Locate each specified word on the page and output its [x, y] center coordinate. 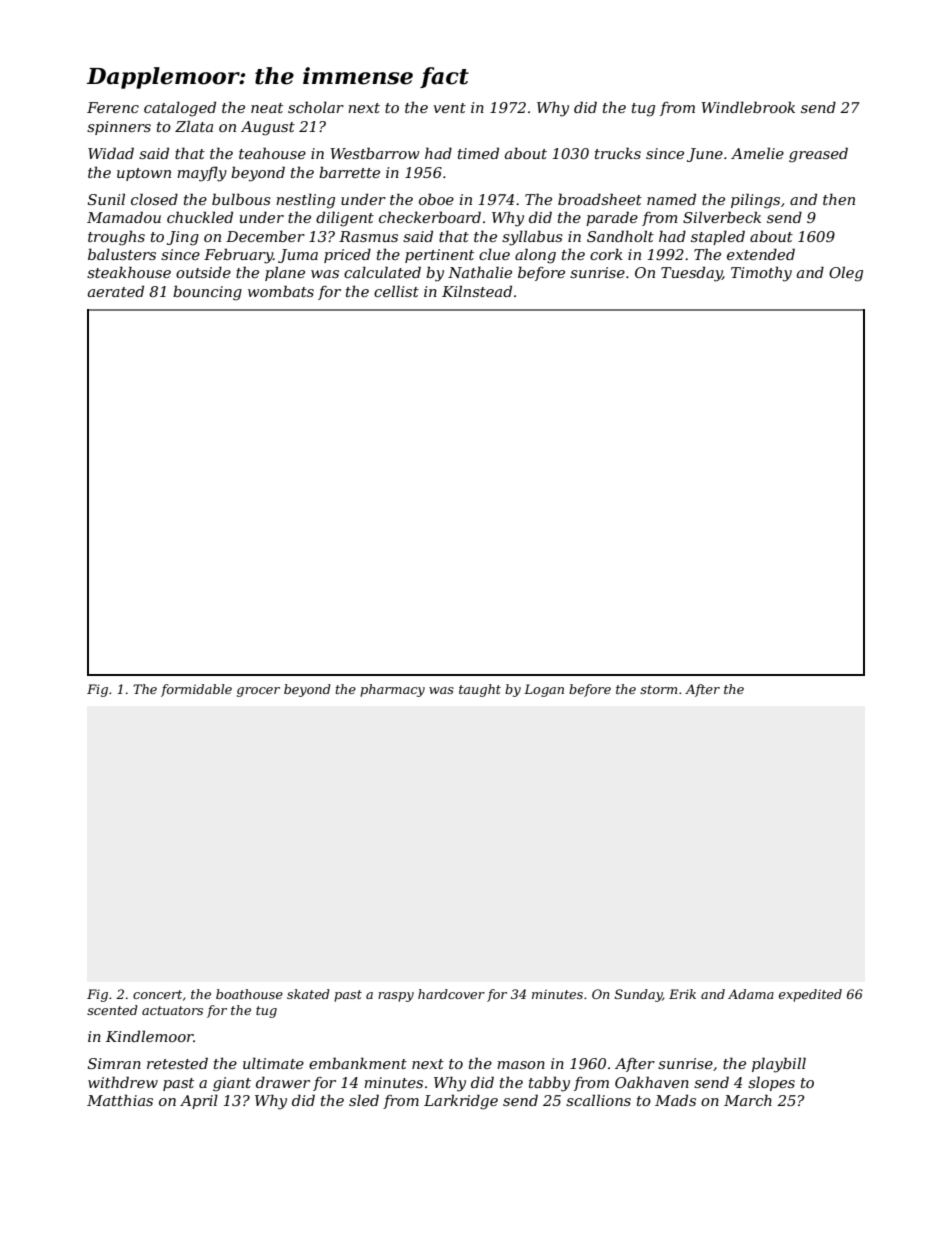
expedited [810, 995]
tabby [549, 1084]
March [748, 1100]
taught [480, 690]
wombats [281, 291]
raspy [396, 997]
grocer [258, 692]
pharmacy [392, 690]
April [199, 1101]
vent [449, 108]
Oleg [846, 274]
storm [658, 689]
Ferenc [113, 107]
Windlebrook [748, 107]
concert [157, 994]
